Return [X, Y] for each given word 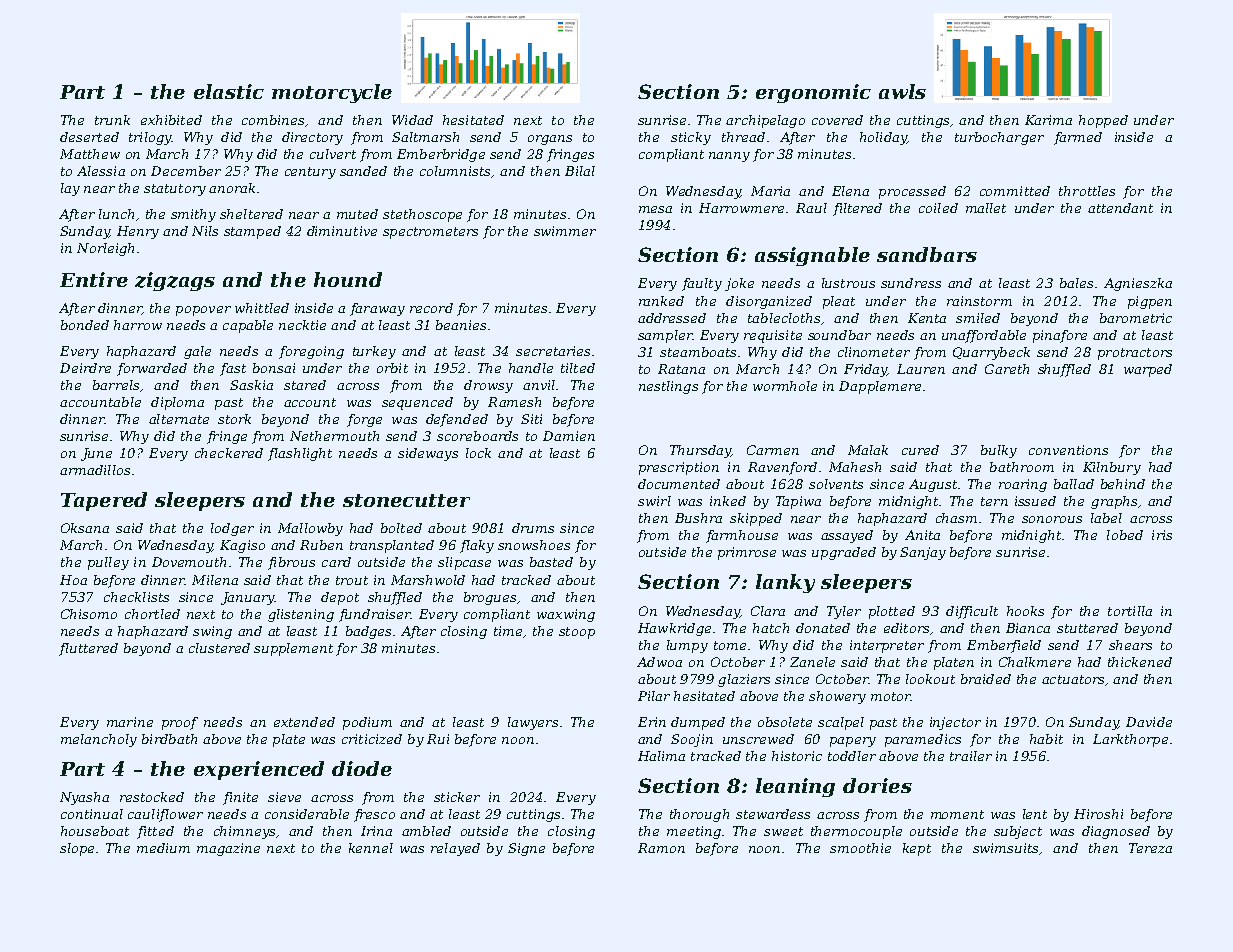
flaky [477, 546]
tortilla [1130, 611]
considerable [307, 814]
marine [130, 722]
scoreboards [477, 436]
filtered [857, 209]
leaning [795, 787]
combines [273, 120]
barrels [116, 385]
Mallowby [310, 529]
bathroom [1022, 467]
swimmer [565, 231]
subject [1018, 832]
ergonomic [813, 93]
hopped [1103, 121]
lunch [116, 214]
